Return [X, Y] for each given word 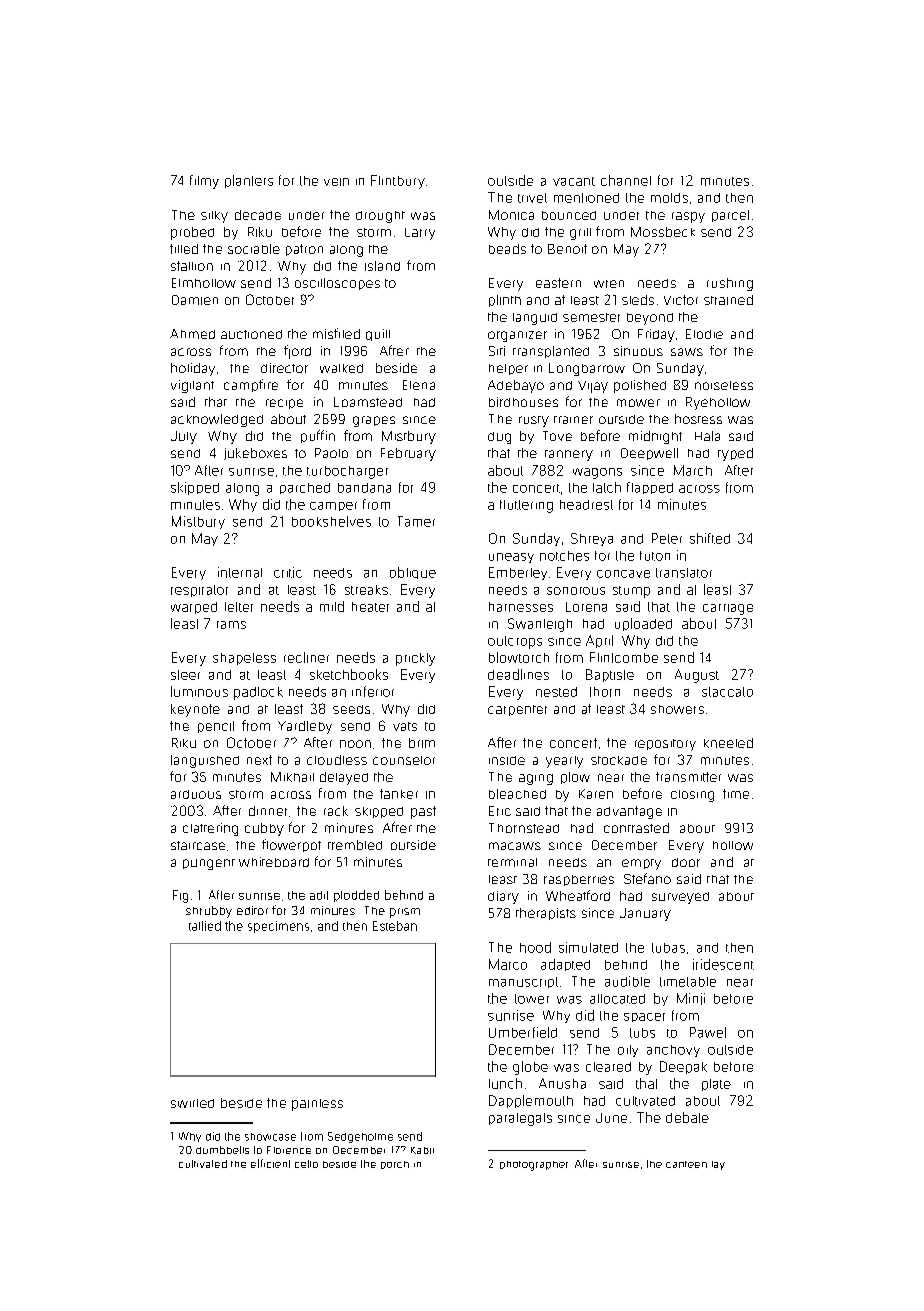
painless [317, 1105]
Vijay [593, 387]
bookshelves [331, 521]
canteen [686, 1164]
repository [665, 745]
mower [638, 403]
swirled [192, 1103]
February [408, 454]
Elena [419, 385]
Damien [195, 300]
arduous [196, 794]
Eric [500, 811]
